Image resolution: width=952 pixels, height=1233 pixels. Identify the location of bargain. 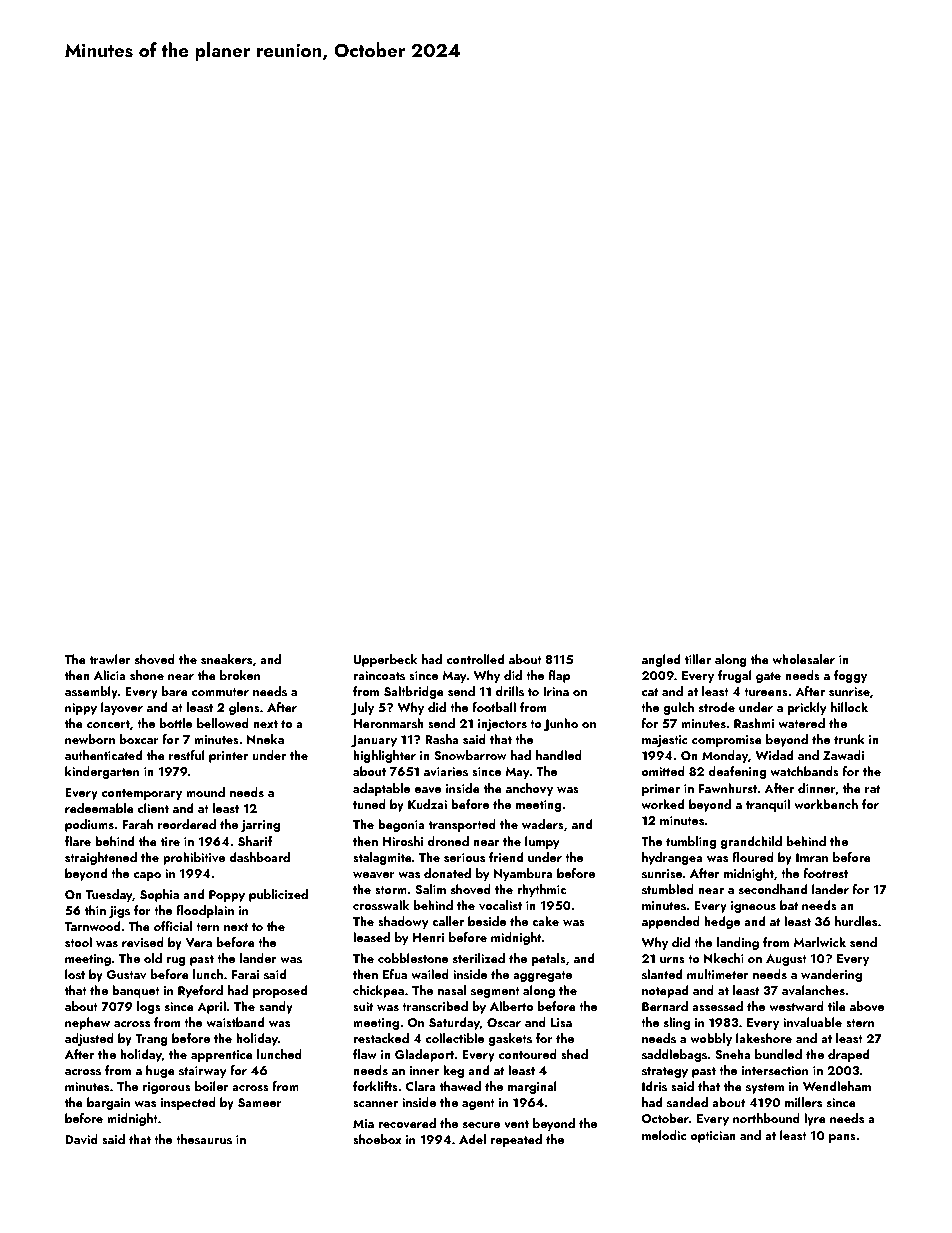
(108, 1103).
